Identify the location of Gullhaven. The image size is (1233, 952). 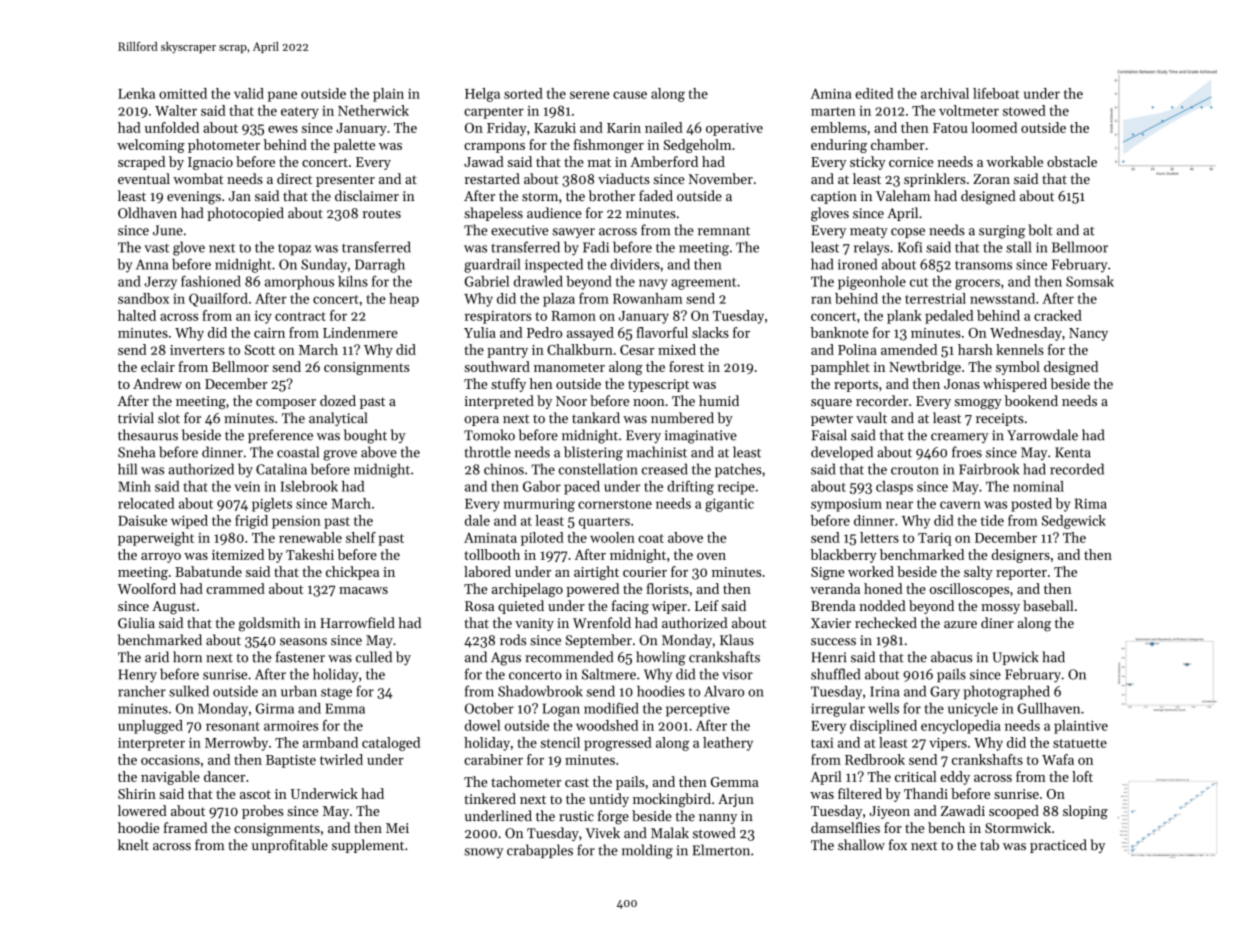
(1049, 708).
